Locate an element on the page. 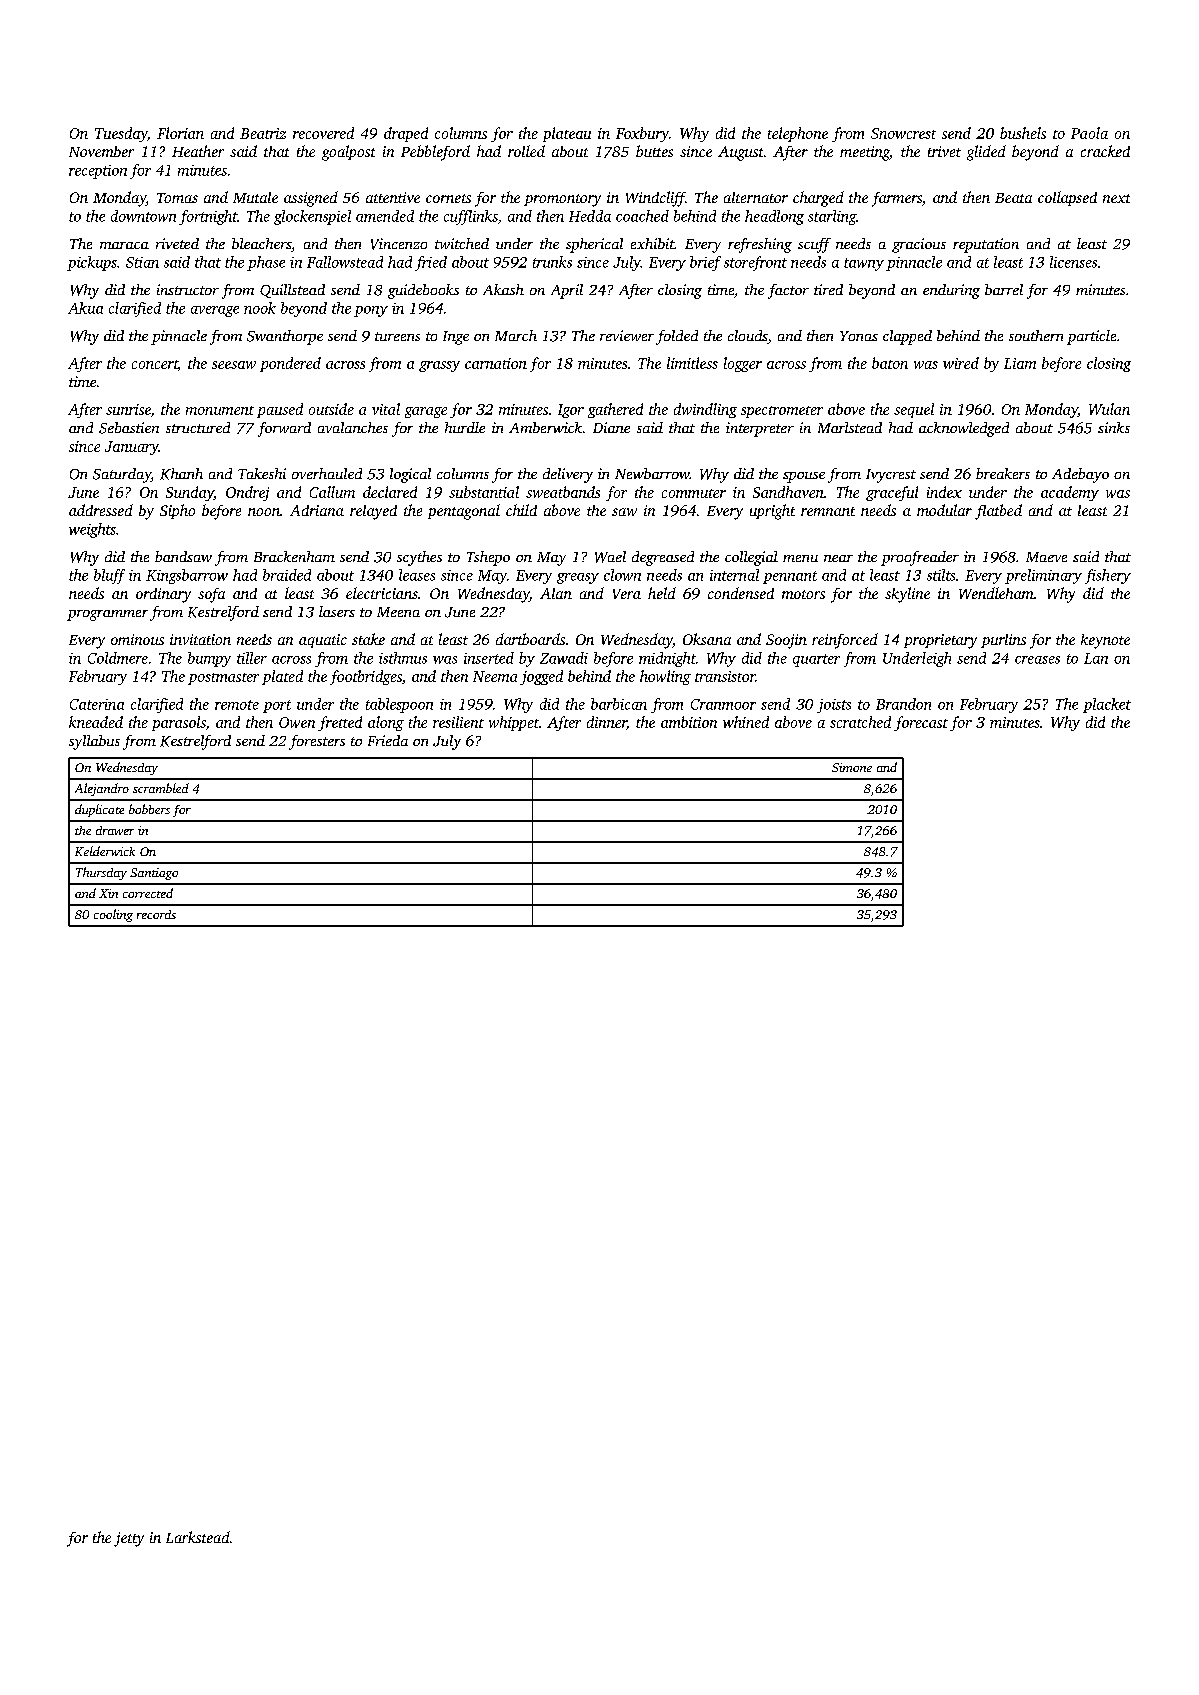  April is located at coordinates (567, 291).
